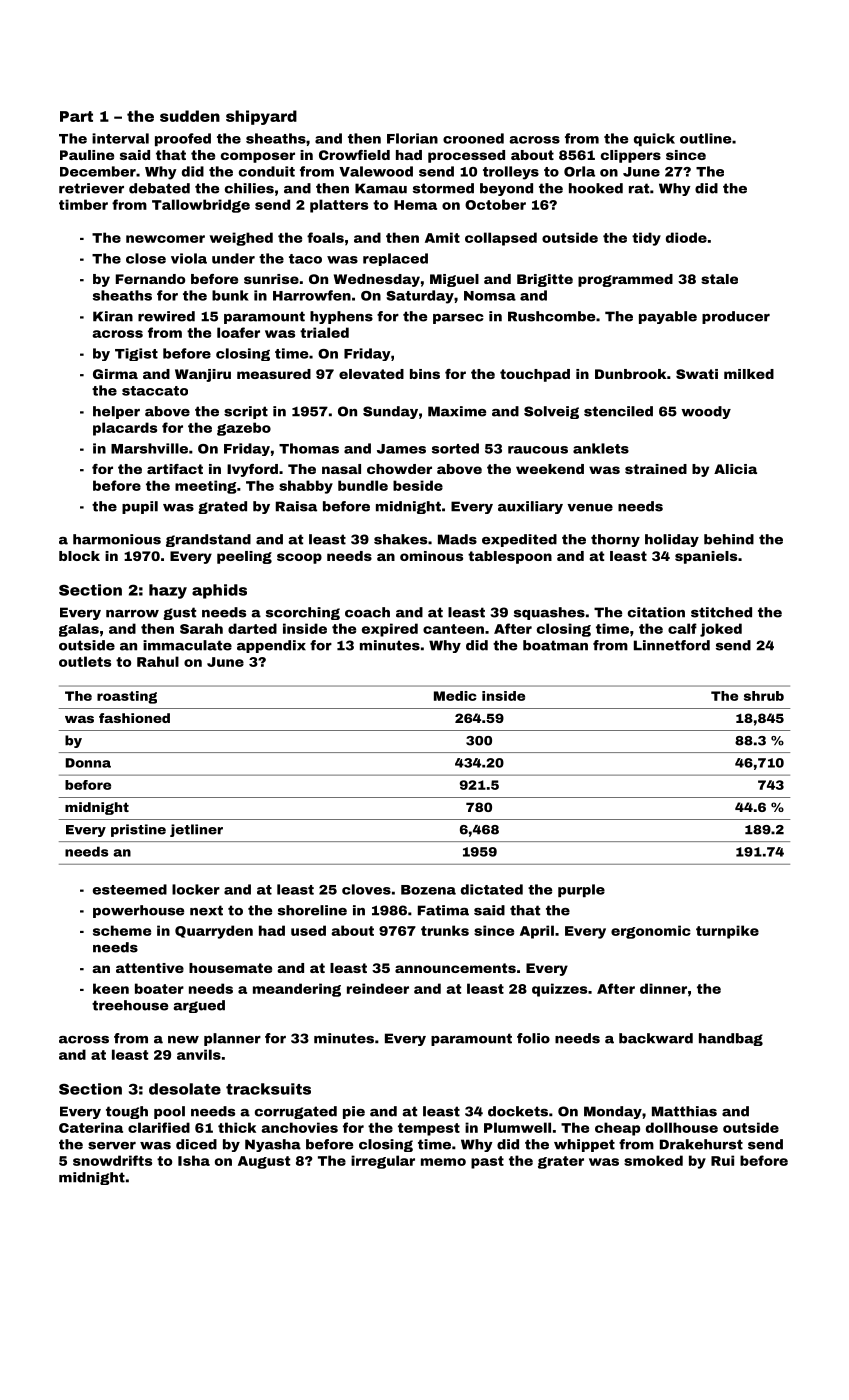 This screenshot has height=1400, width=849. What do you see at coordinates (656, 469) in the screenshot?
I see `strained` at bounding box center [656, 469].
